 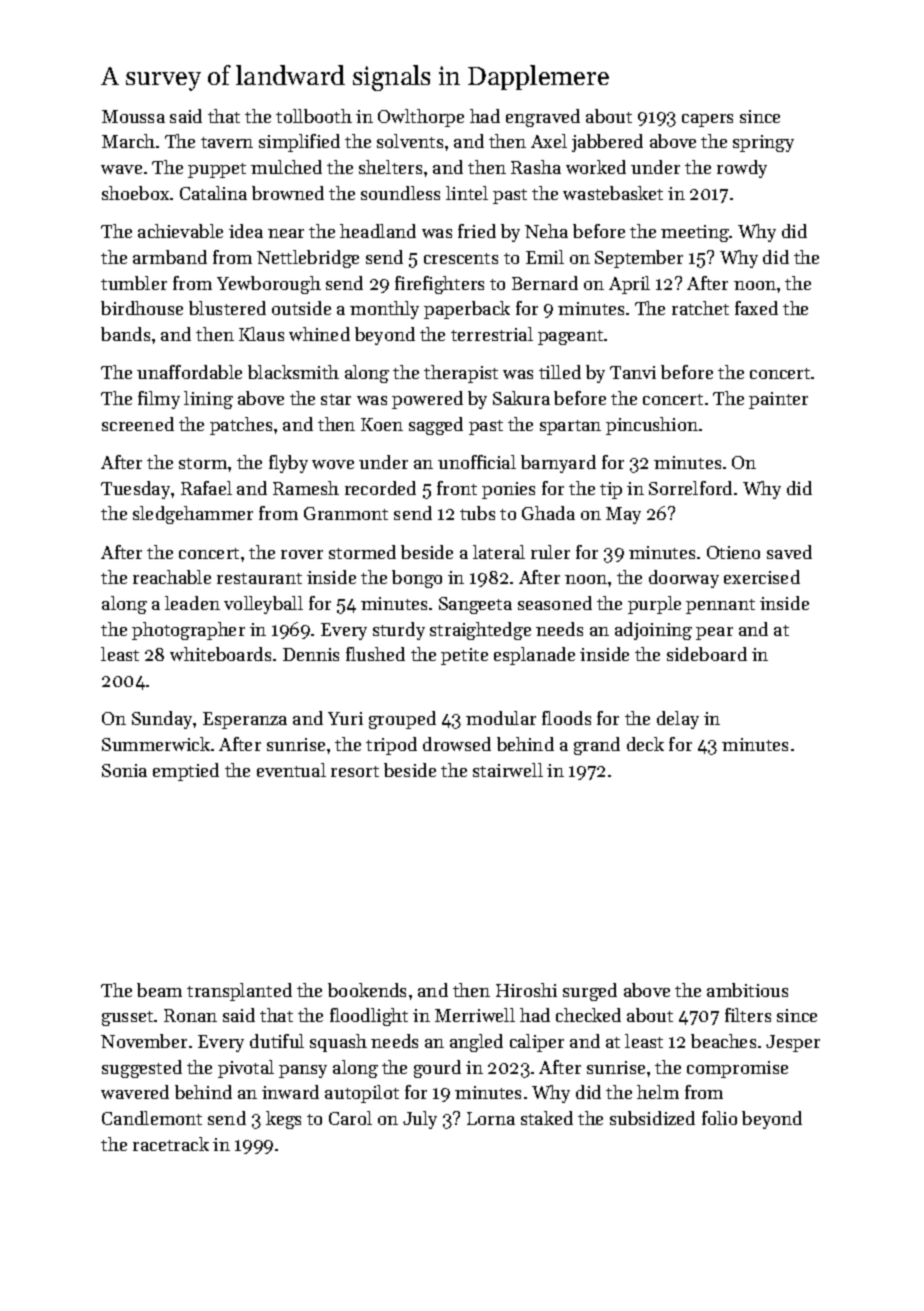 What do you see at coordinates (719, 1118) in the screenshot?
I see `folio` at bounding box center [719, 1118].
